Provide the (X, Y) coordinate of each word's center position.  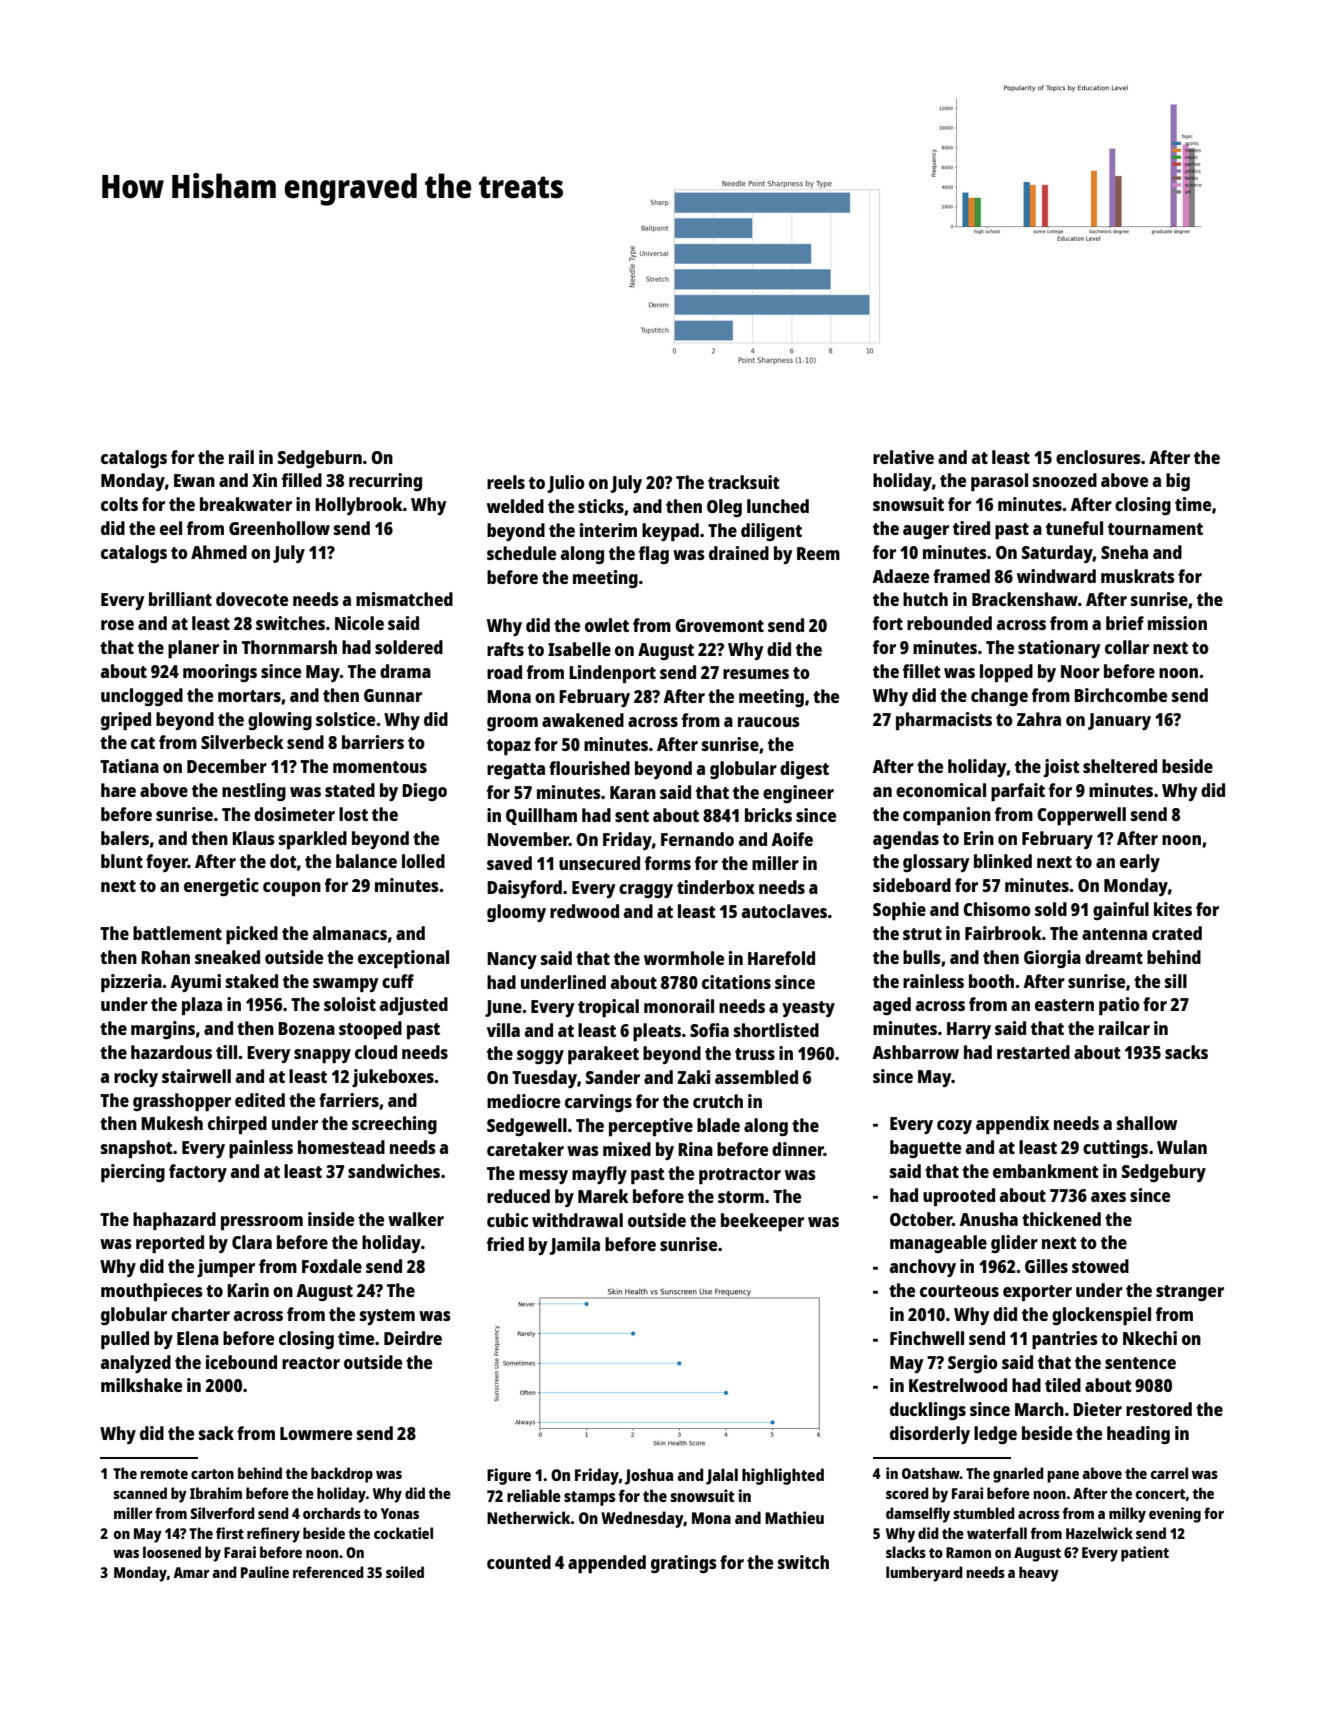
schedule (521, 553)
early (1140, 863)
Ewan (194, 480)
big (1178, 482)
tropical (608, 1008)
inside (331, 1219)
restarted (1033, 1052)
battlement (177, 933)
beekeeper (762, 1222)
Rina (695, 1149)
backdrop (342, 1475)
